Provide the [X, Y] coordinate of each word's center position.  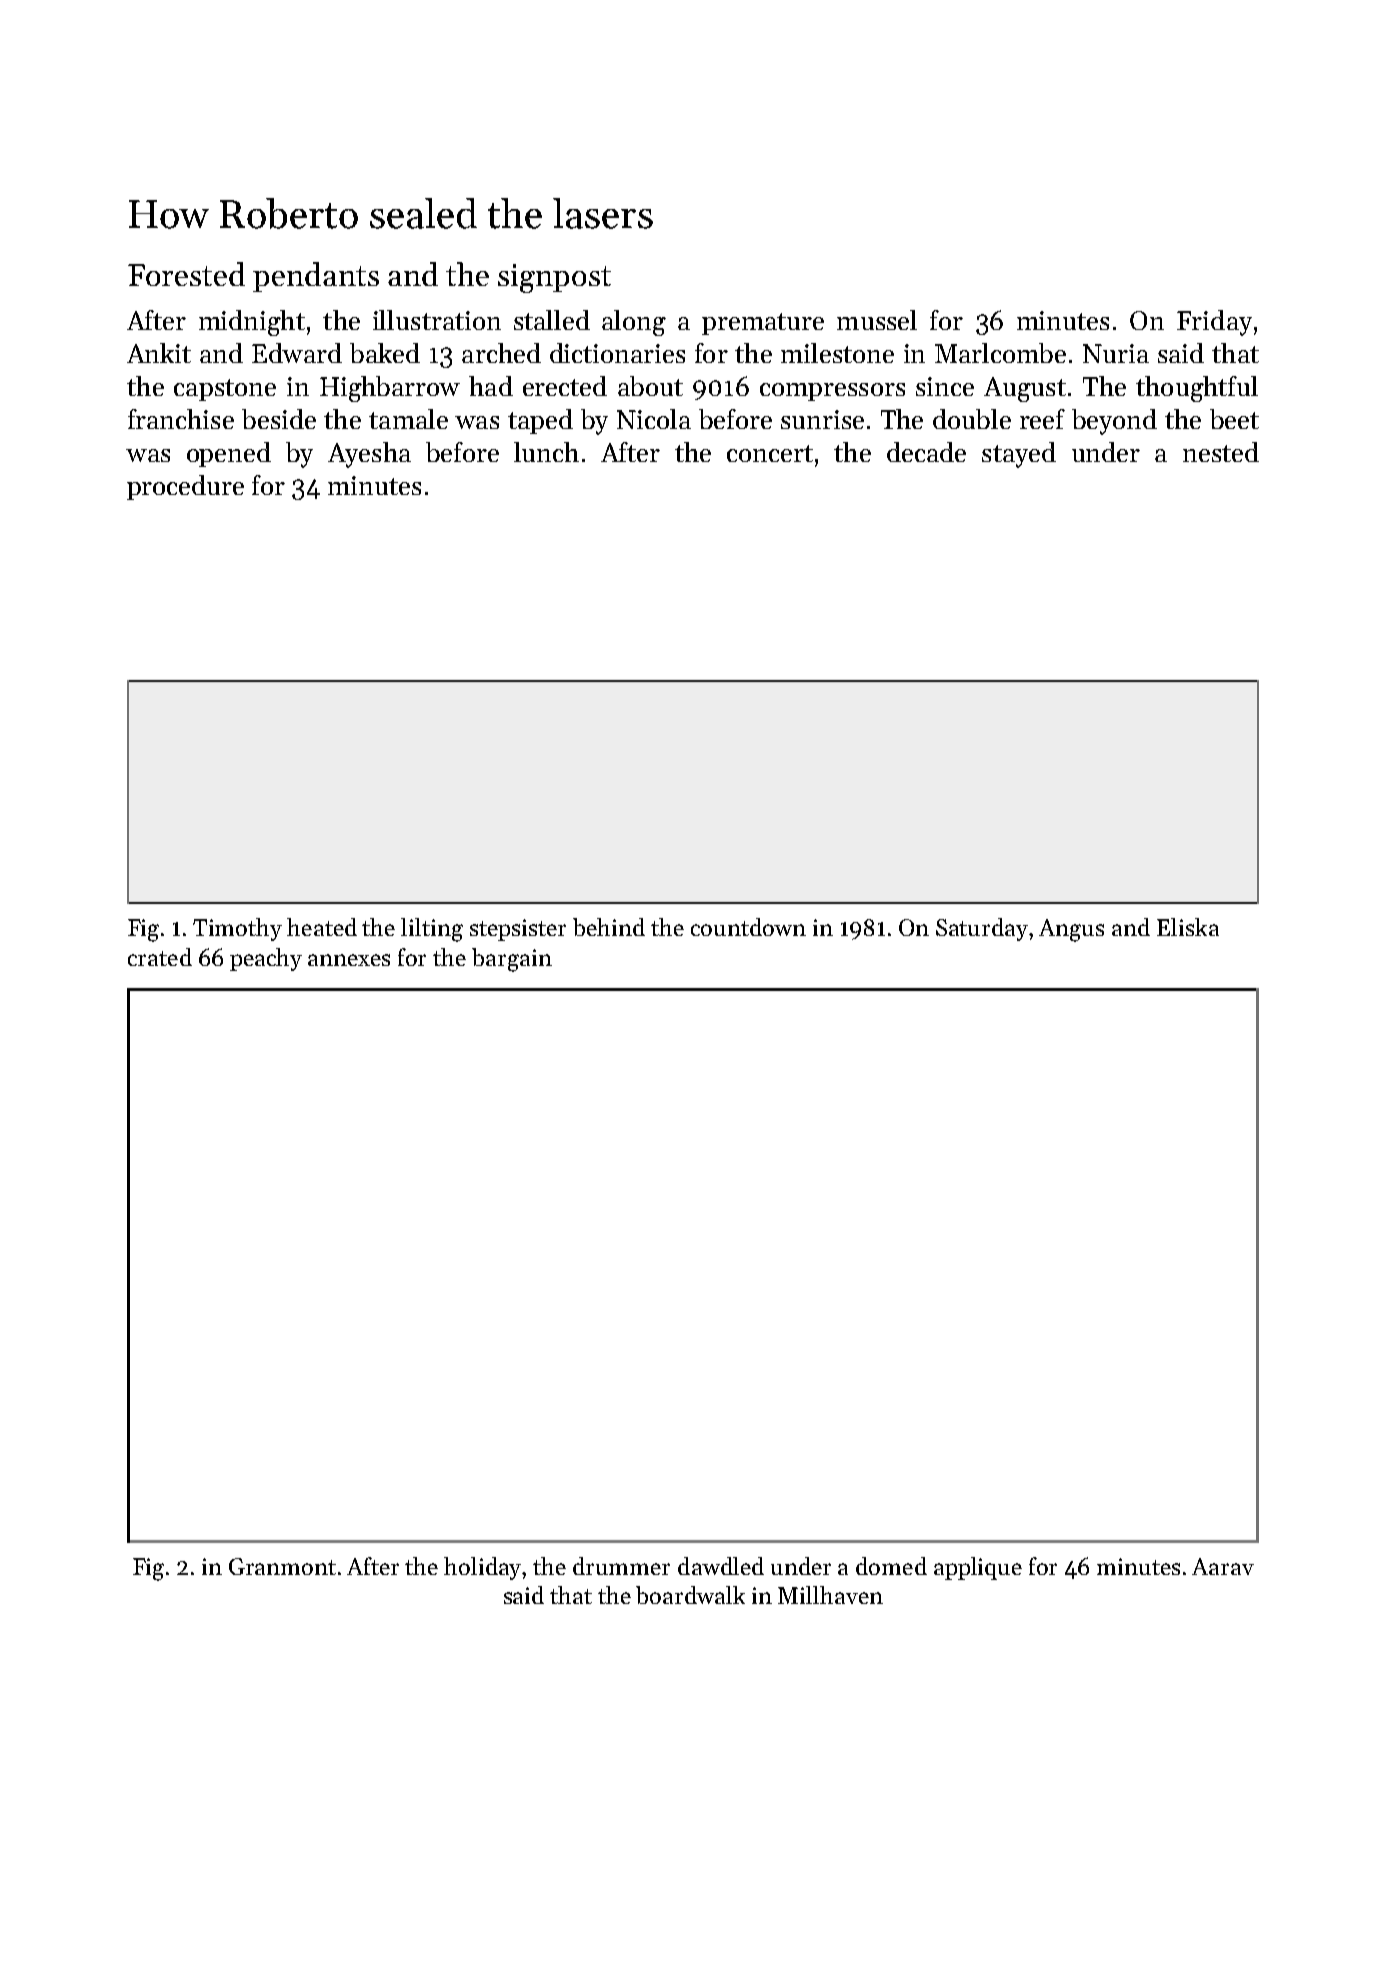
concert [770, 453]
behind [609, 927]
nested [1221, 452]
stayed [1019, 455]
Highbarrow [390, 389]
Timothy [237, 929]
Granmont [282, 1566]
